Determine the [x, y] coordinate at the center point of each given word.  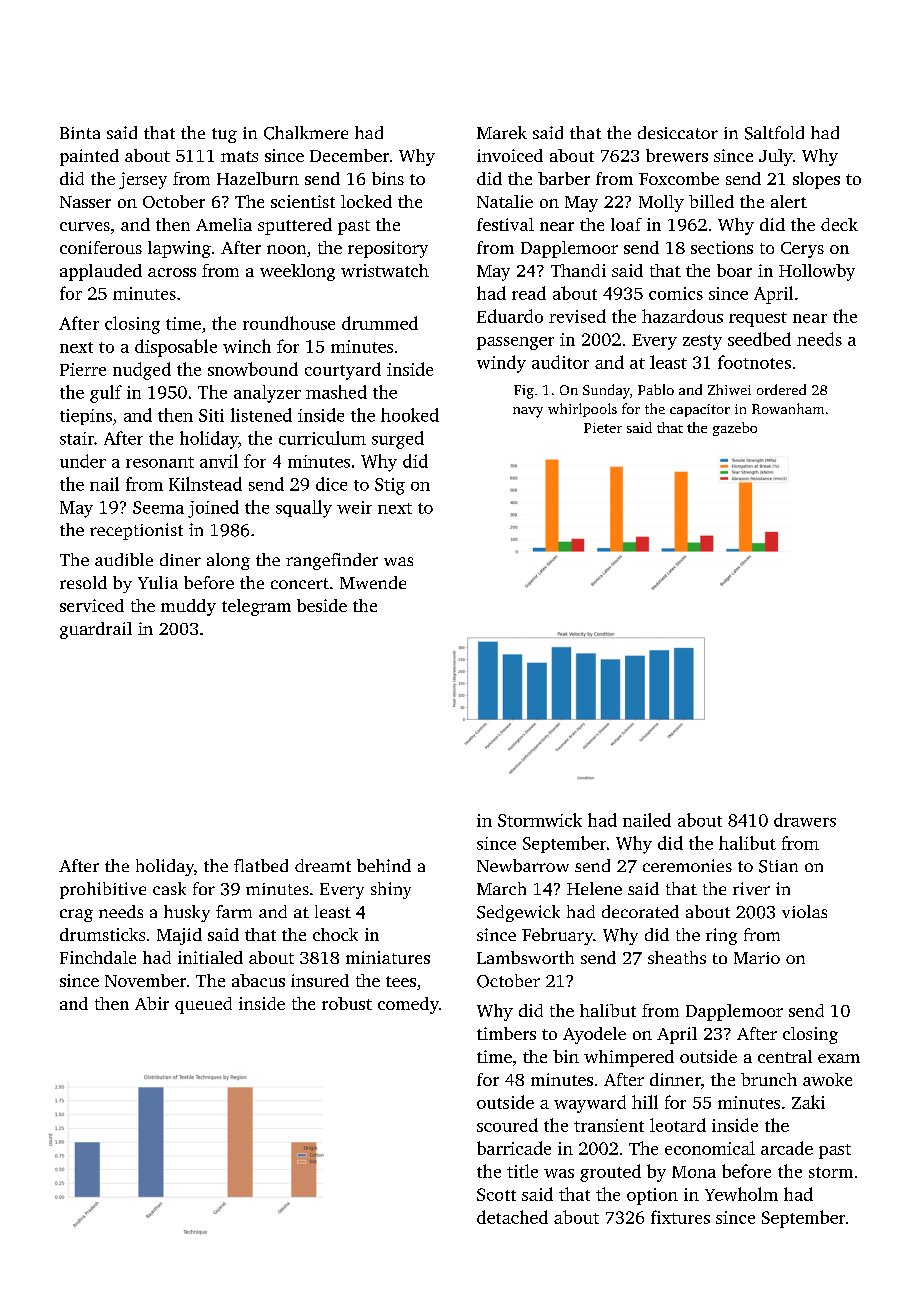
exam [839, 1058]
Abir [152, 1003]
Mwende [373, 582]
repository [388, 249]
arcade [787, 1148]
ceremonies [687, 865]
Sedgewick [518, 913]
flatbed [261, 865]
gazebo [735, 429]
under [83, 461]
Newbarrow [523, 865]
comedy [408, 1005]
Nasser [85, 202]
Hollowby [817, 272]
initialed [210, 957]
